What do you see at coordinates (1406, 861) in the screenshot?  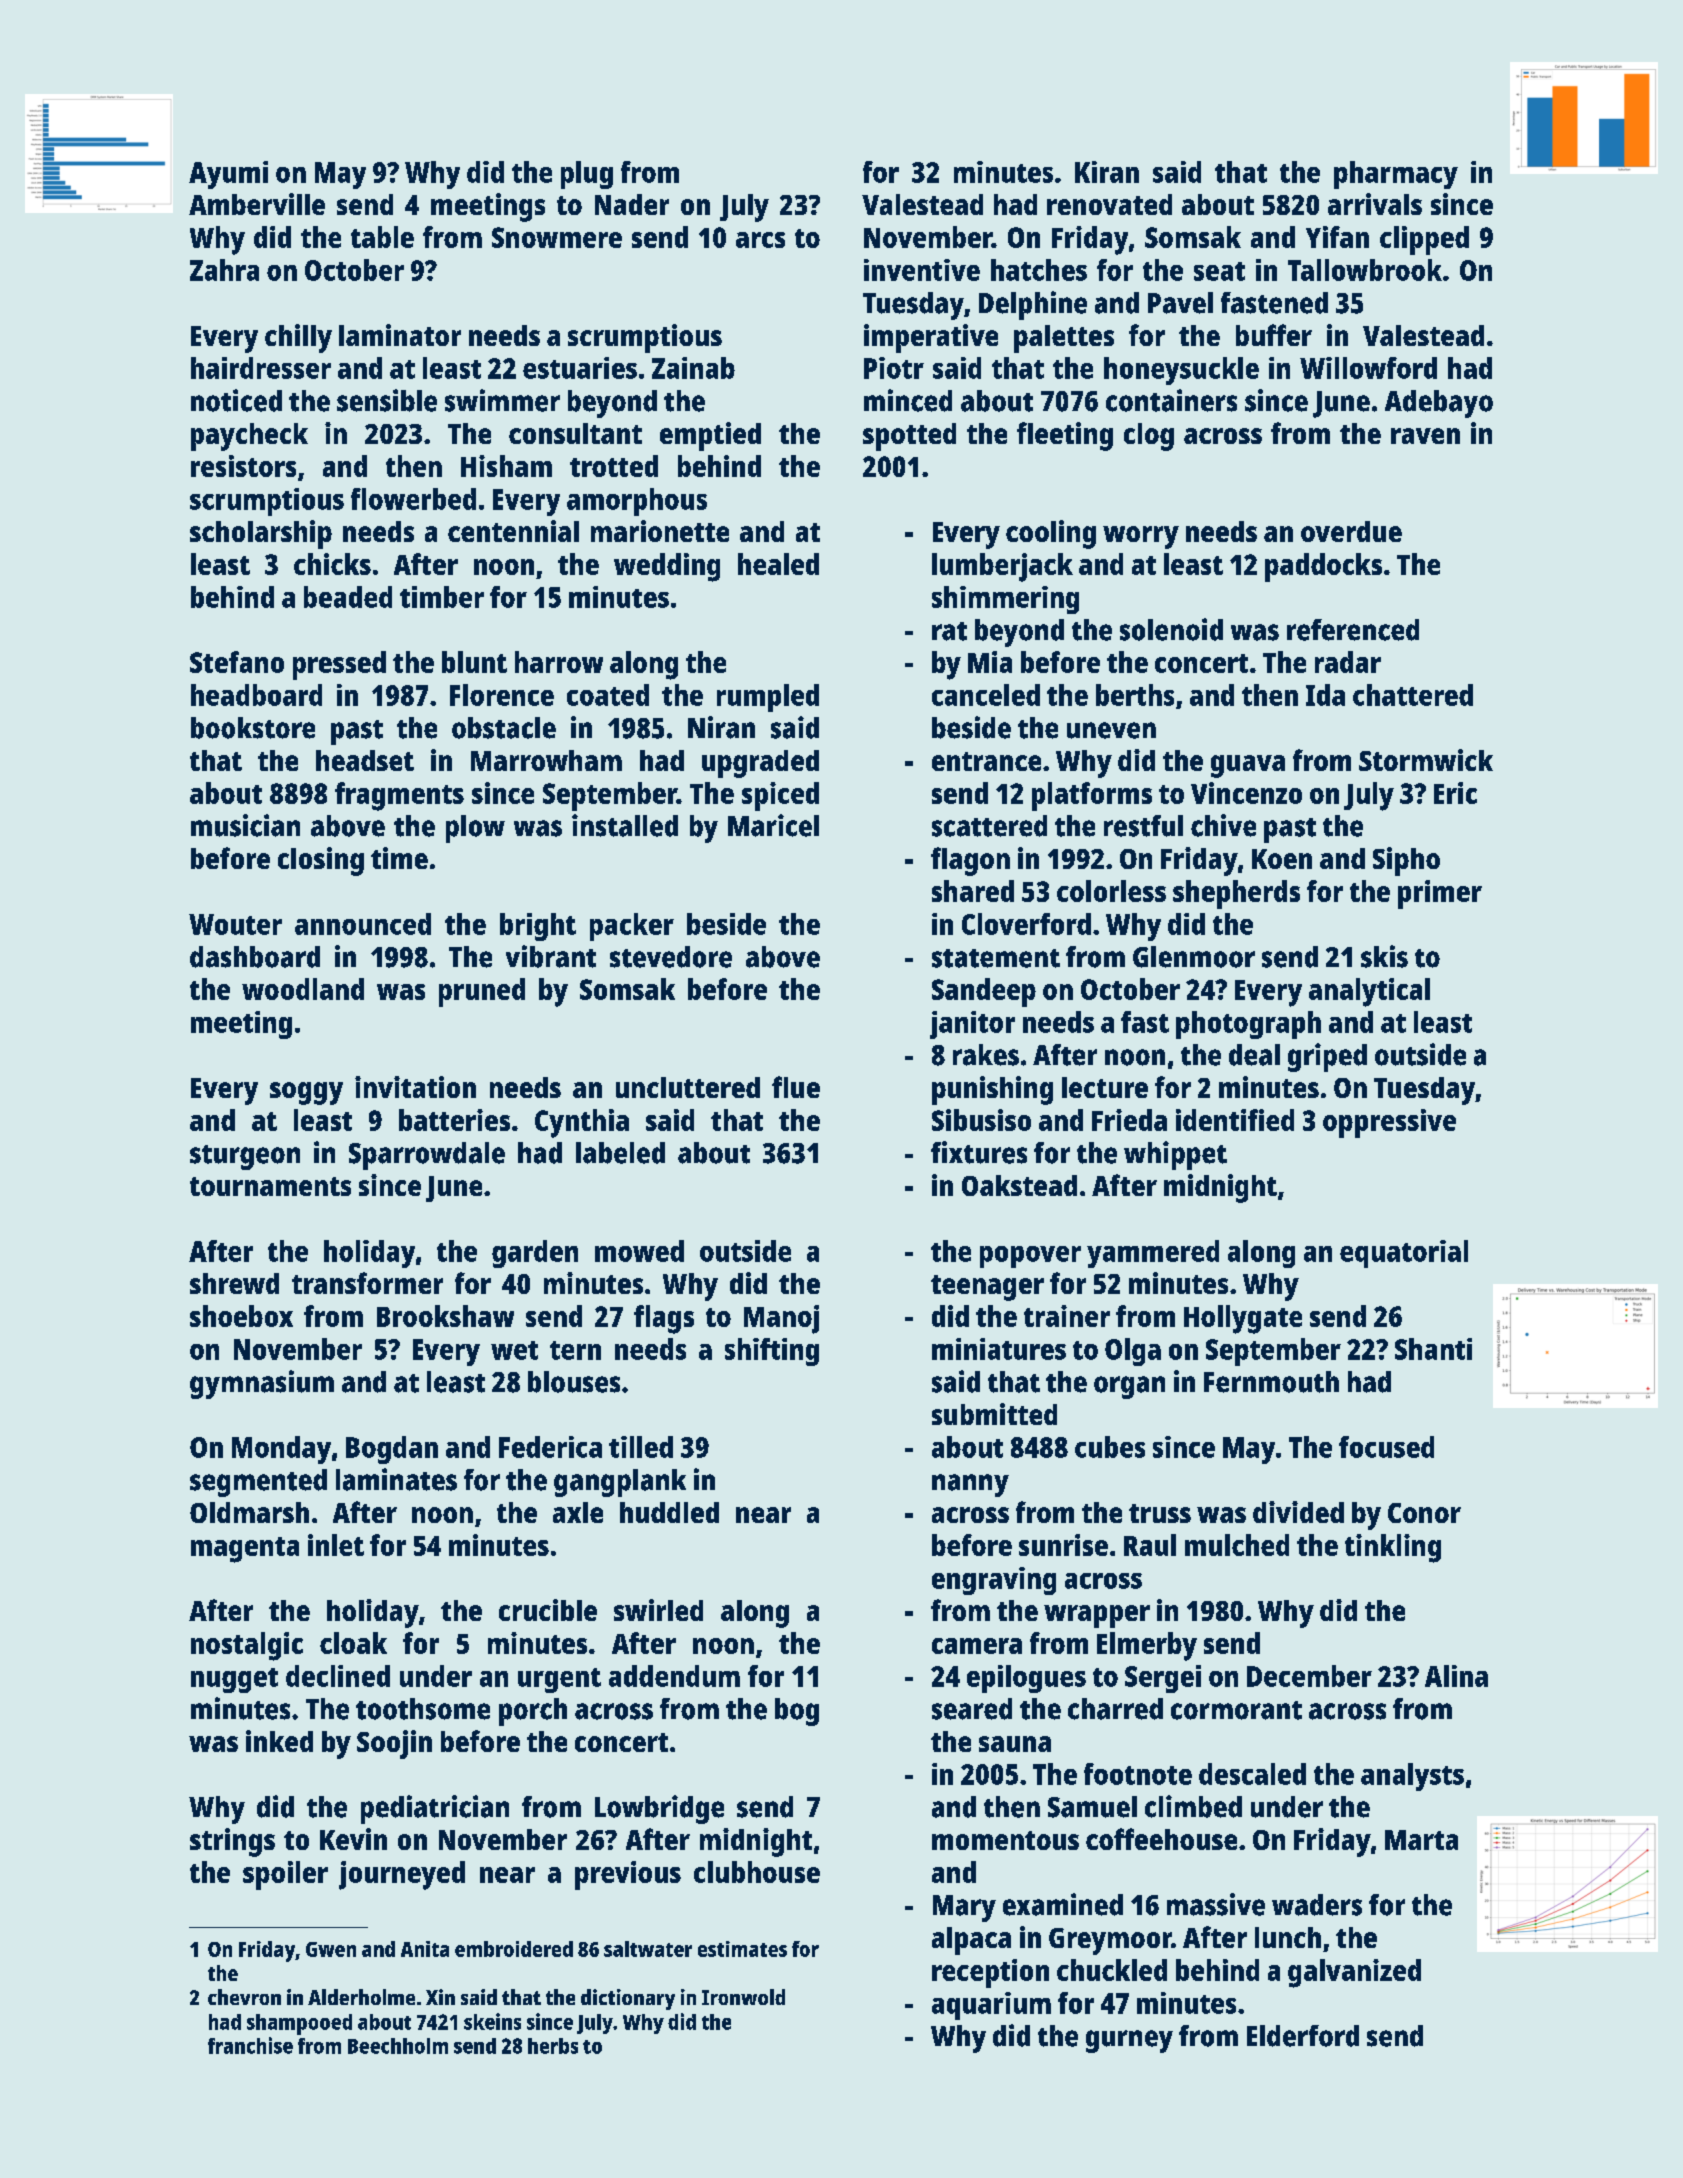 I see `Sipho` at bounding box center [1406, 861].
